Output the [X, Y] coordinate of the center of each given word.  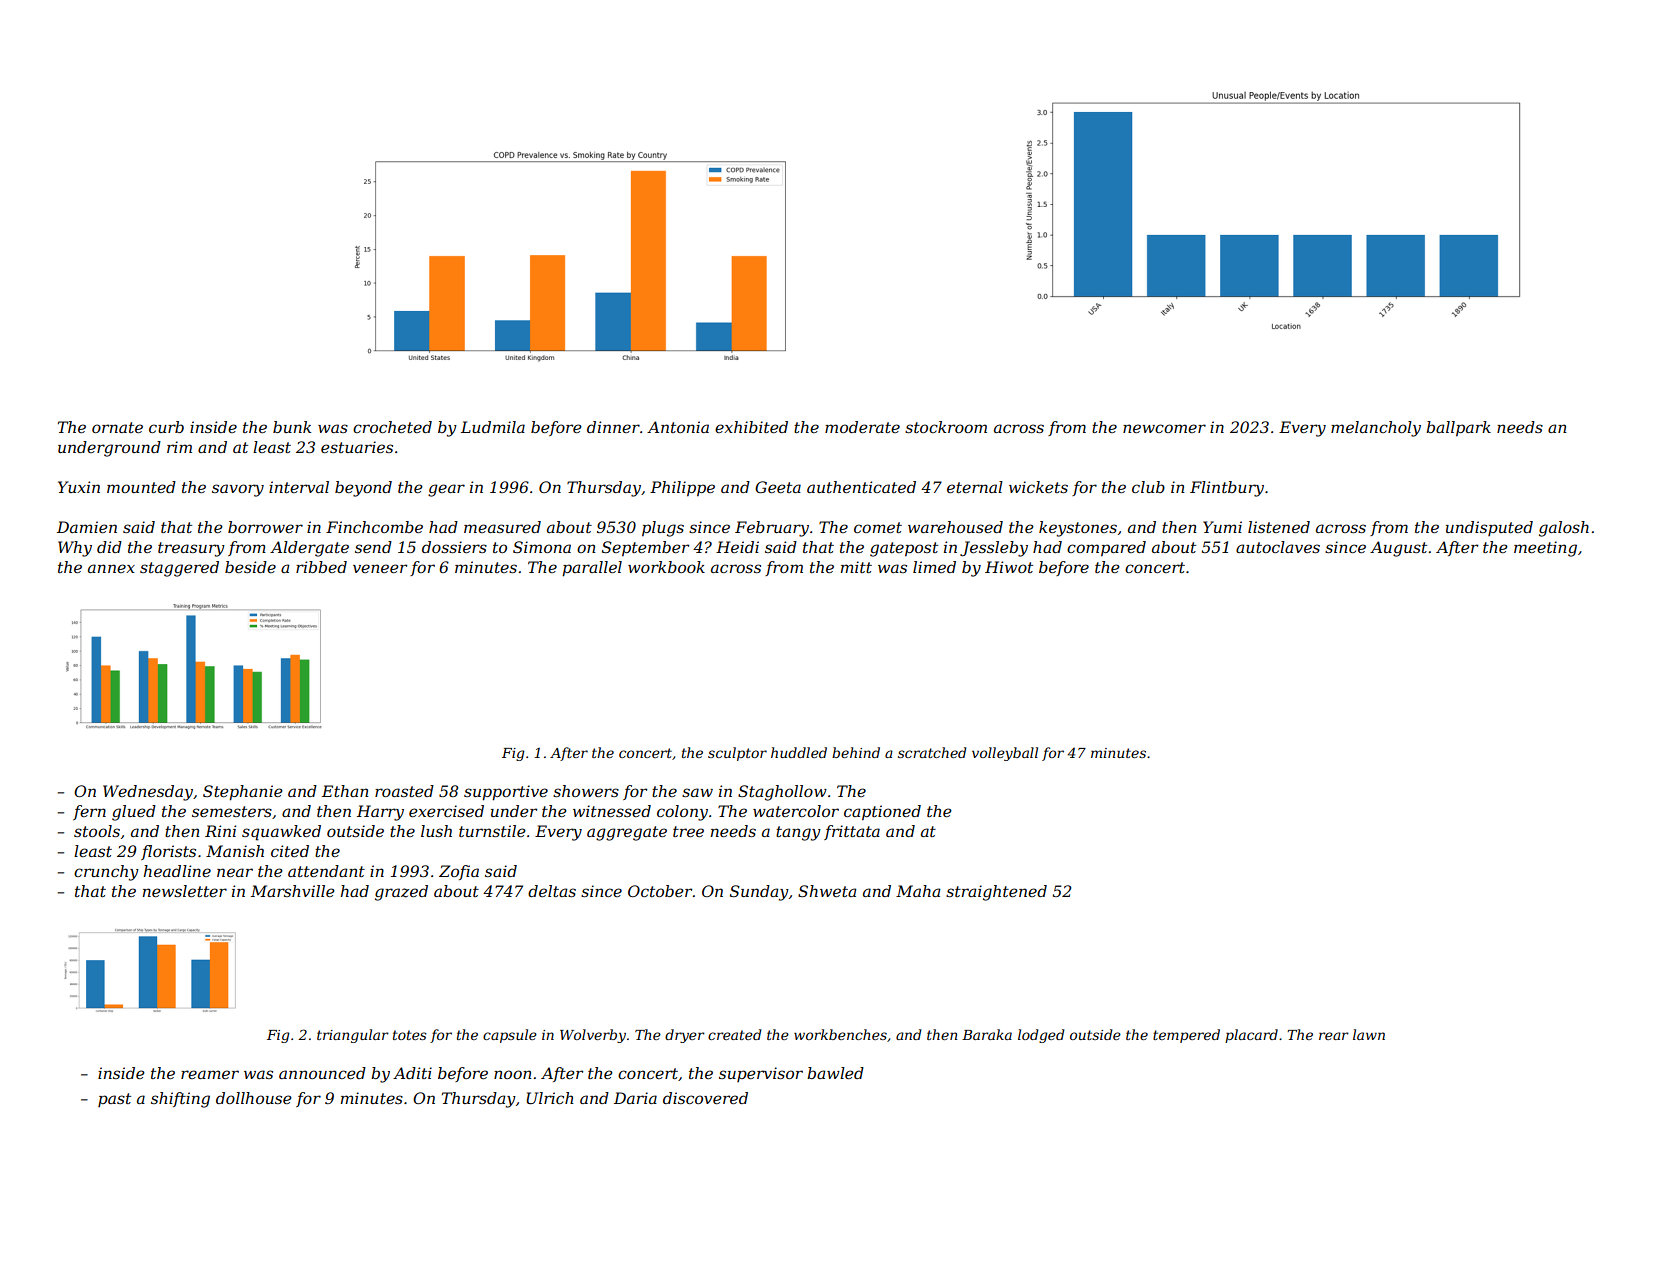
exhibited [751, 427]
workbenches [840, 1034]
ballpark [1458, 428]
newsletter [185, 891]
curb [166, 427]
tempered [1186, 1036]
